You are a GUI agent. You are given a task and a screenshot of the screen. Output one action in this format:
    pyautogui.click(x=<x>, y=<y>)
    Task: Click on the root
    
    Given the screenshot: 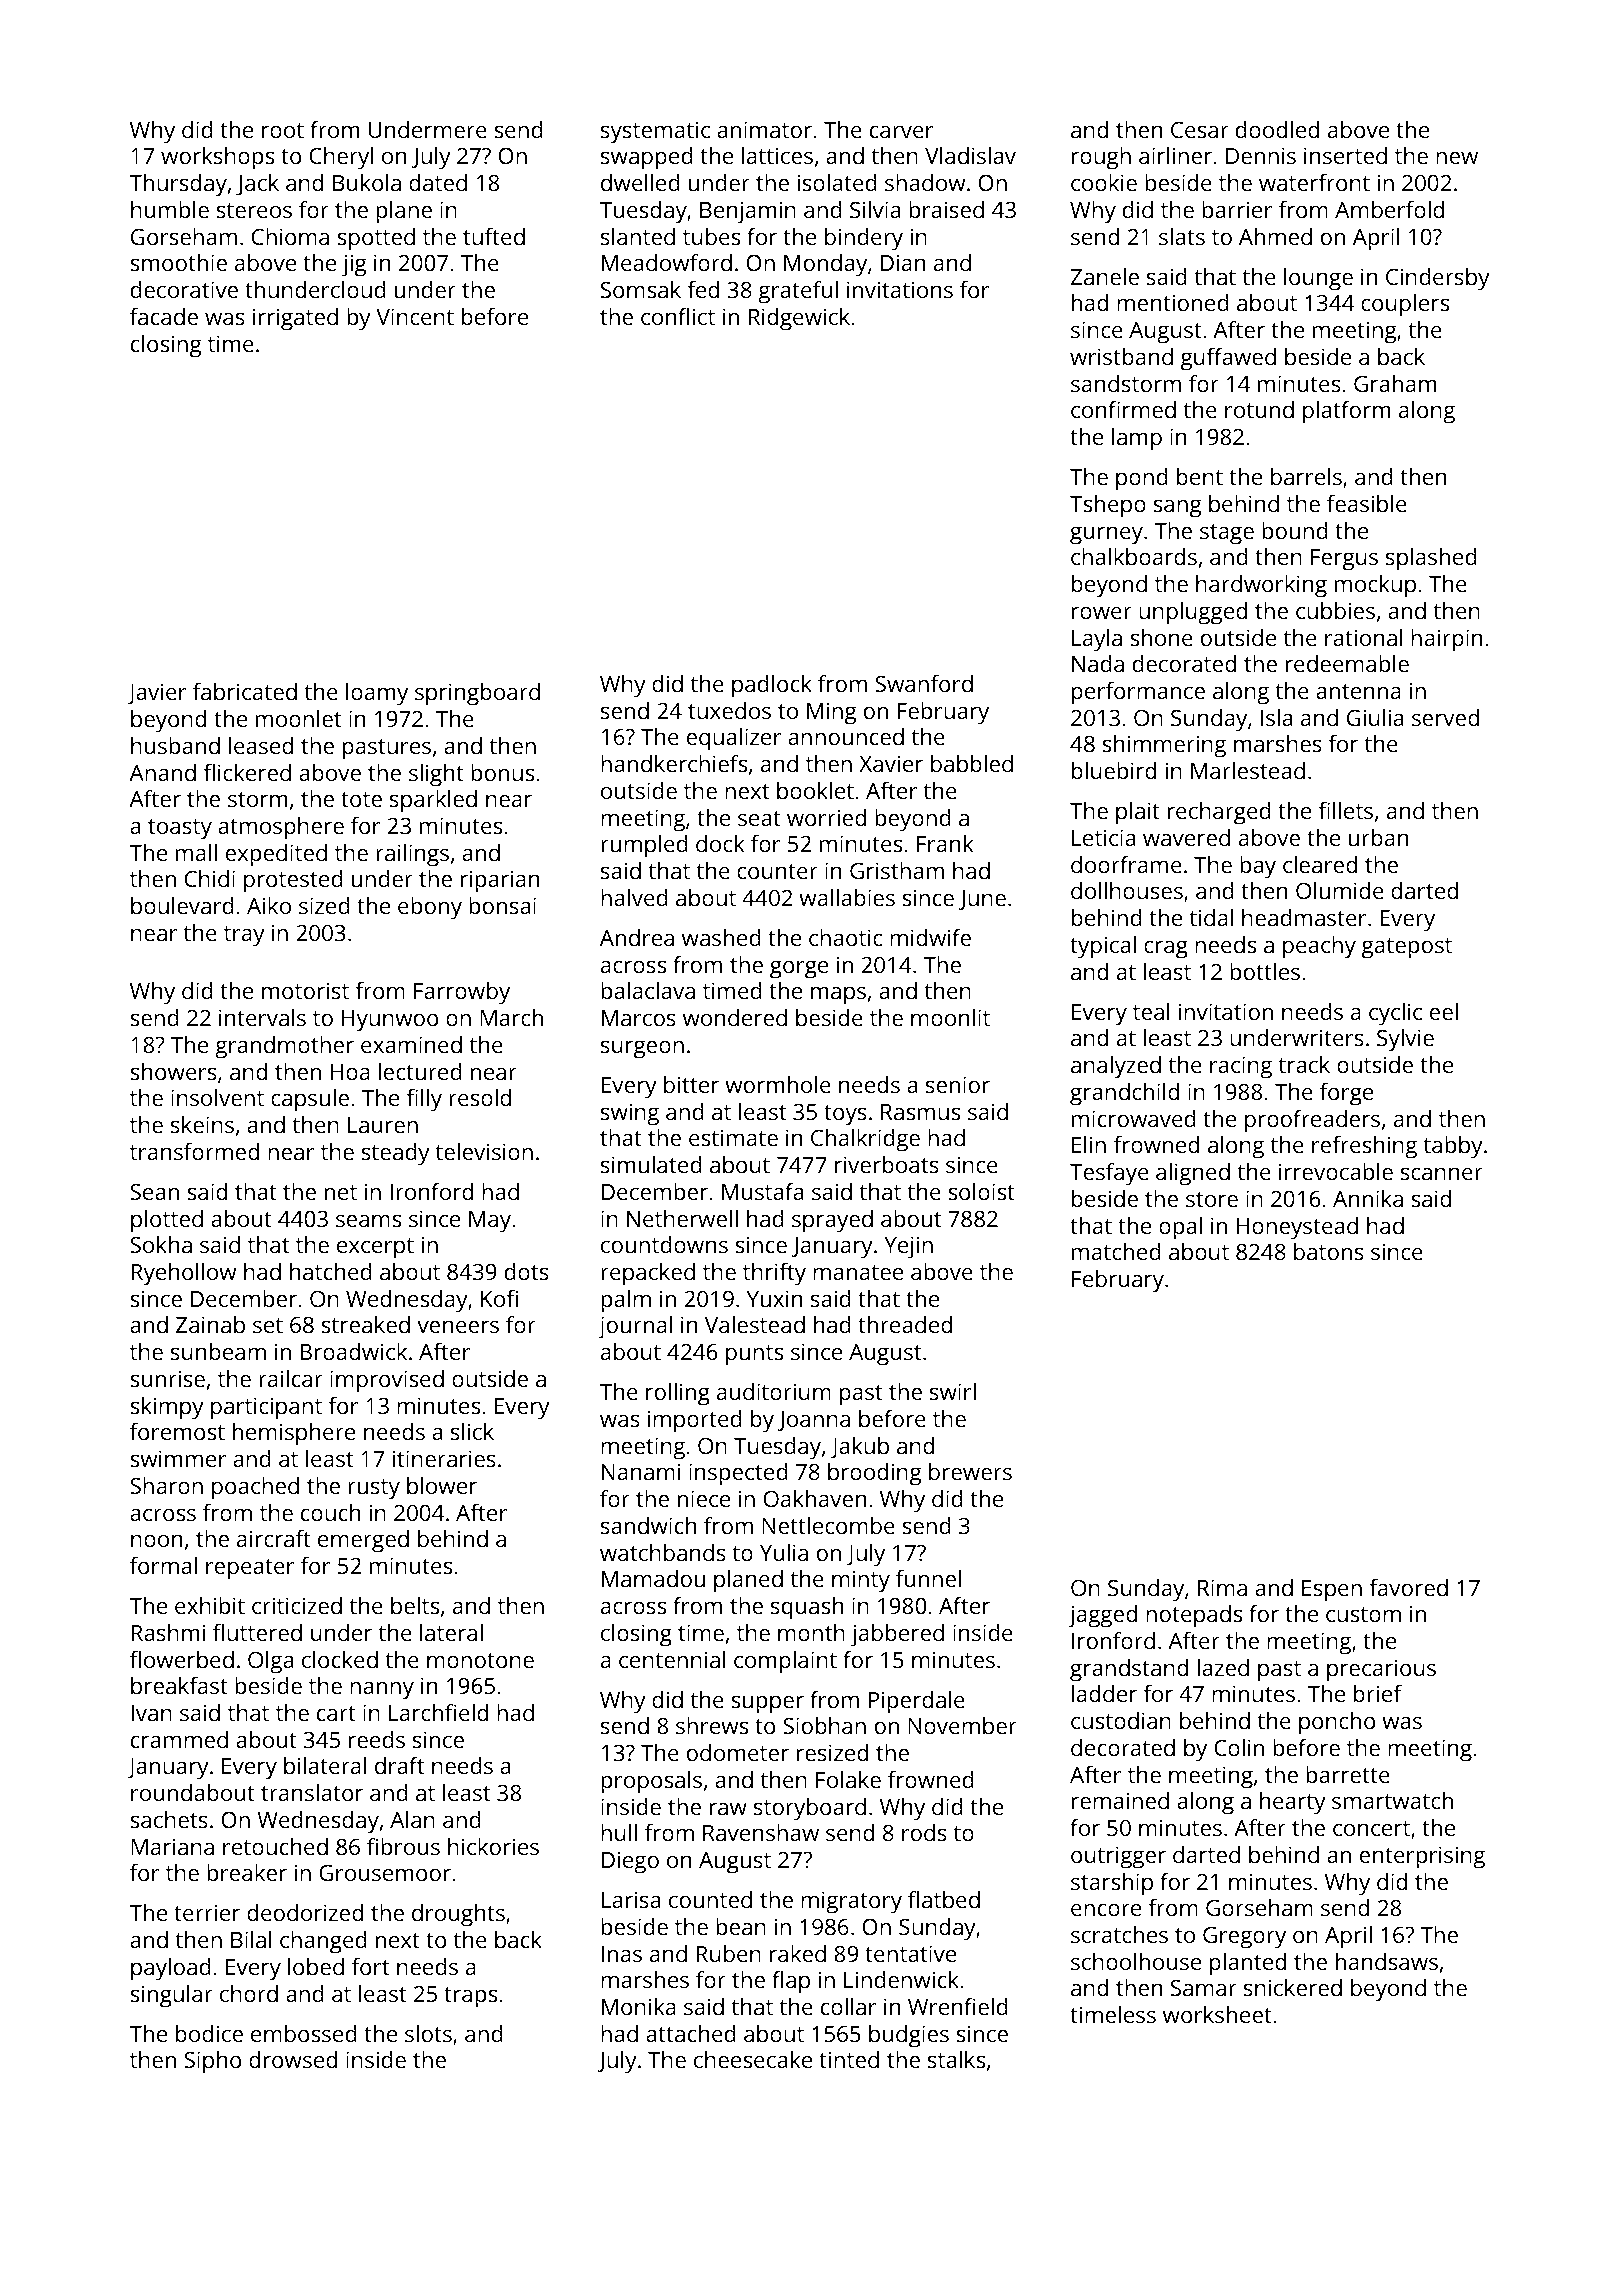 What is the action you would take?
    pyautogui.click(x=283, y=130)
